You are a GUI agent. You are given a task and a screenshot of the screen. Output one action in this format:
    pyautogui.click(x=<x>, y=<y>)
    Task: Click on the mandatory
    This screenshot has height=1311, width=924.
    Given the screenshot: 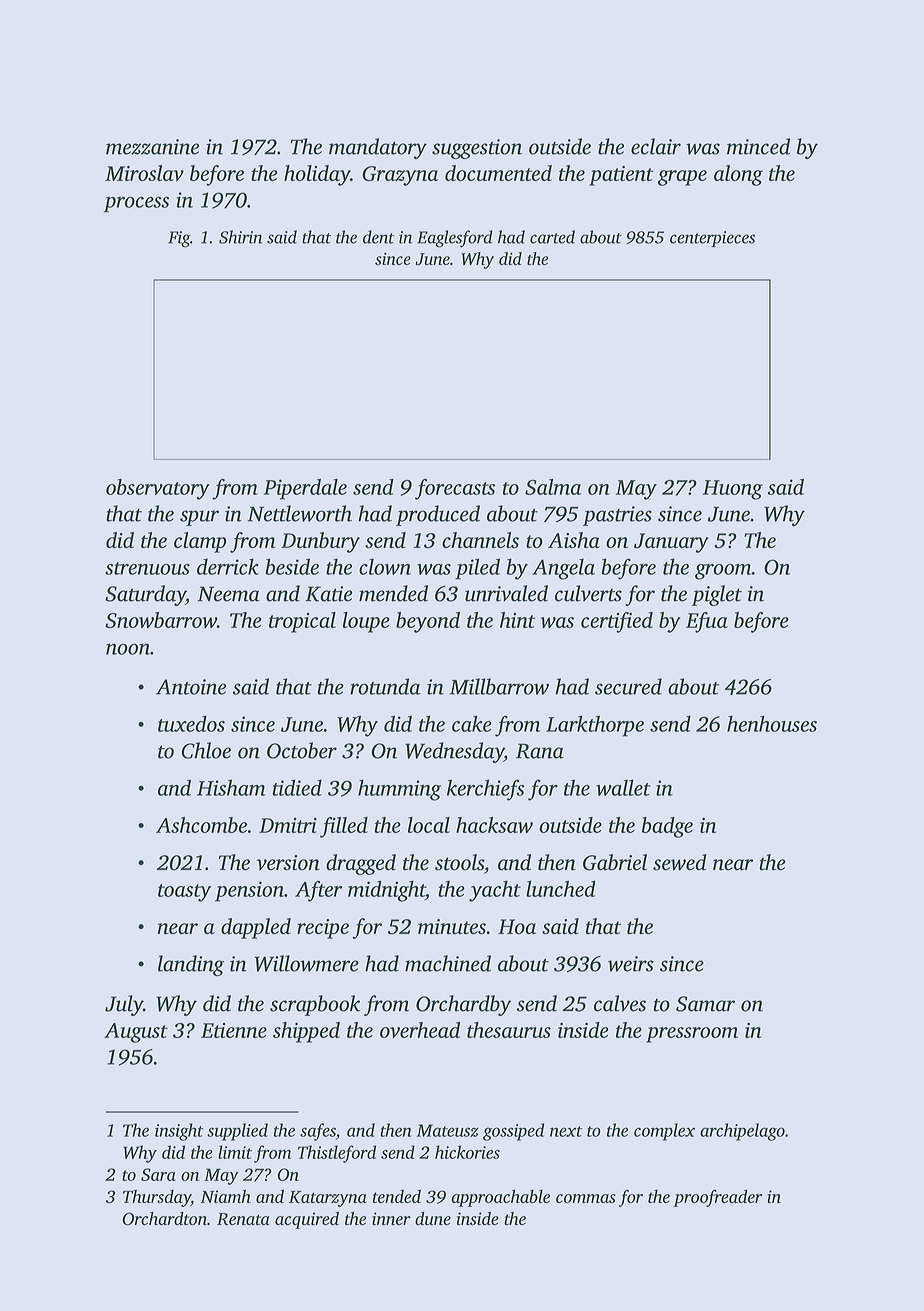 What is the action you would take?
    pyautogui.click(x=378, y=148)
